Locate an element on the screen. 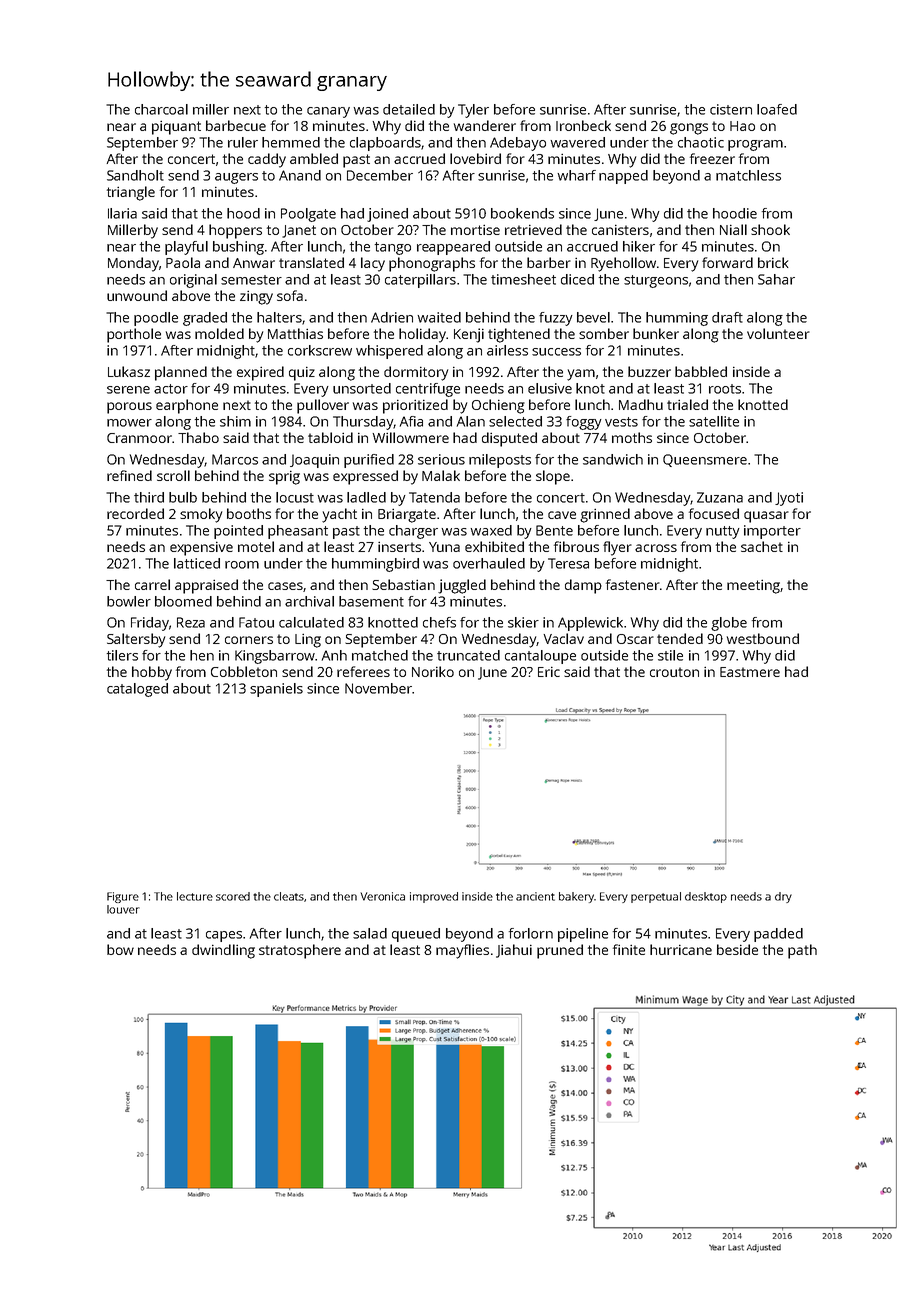  louver is located at coordinates (123, 909).
